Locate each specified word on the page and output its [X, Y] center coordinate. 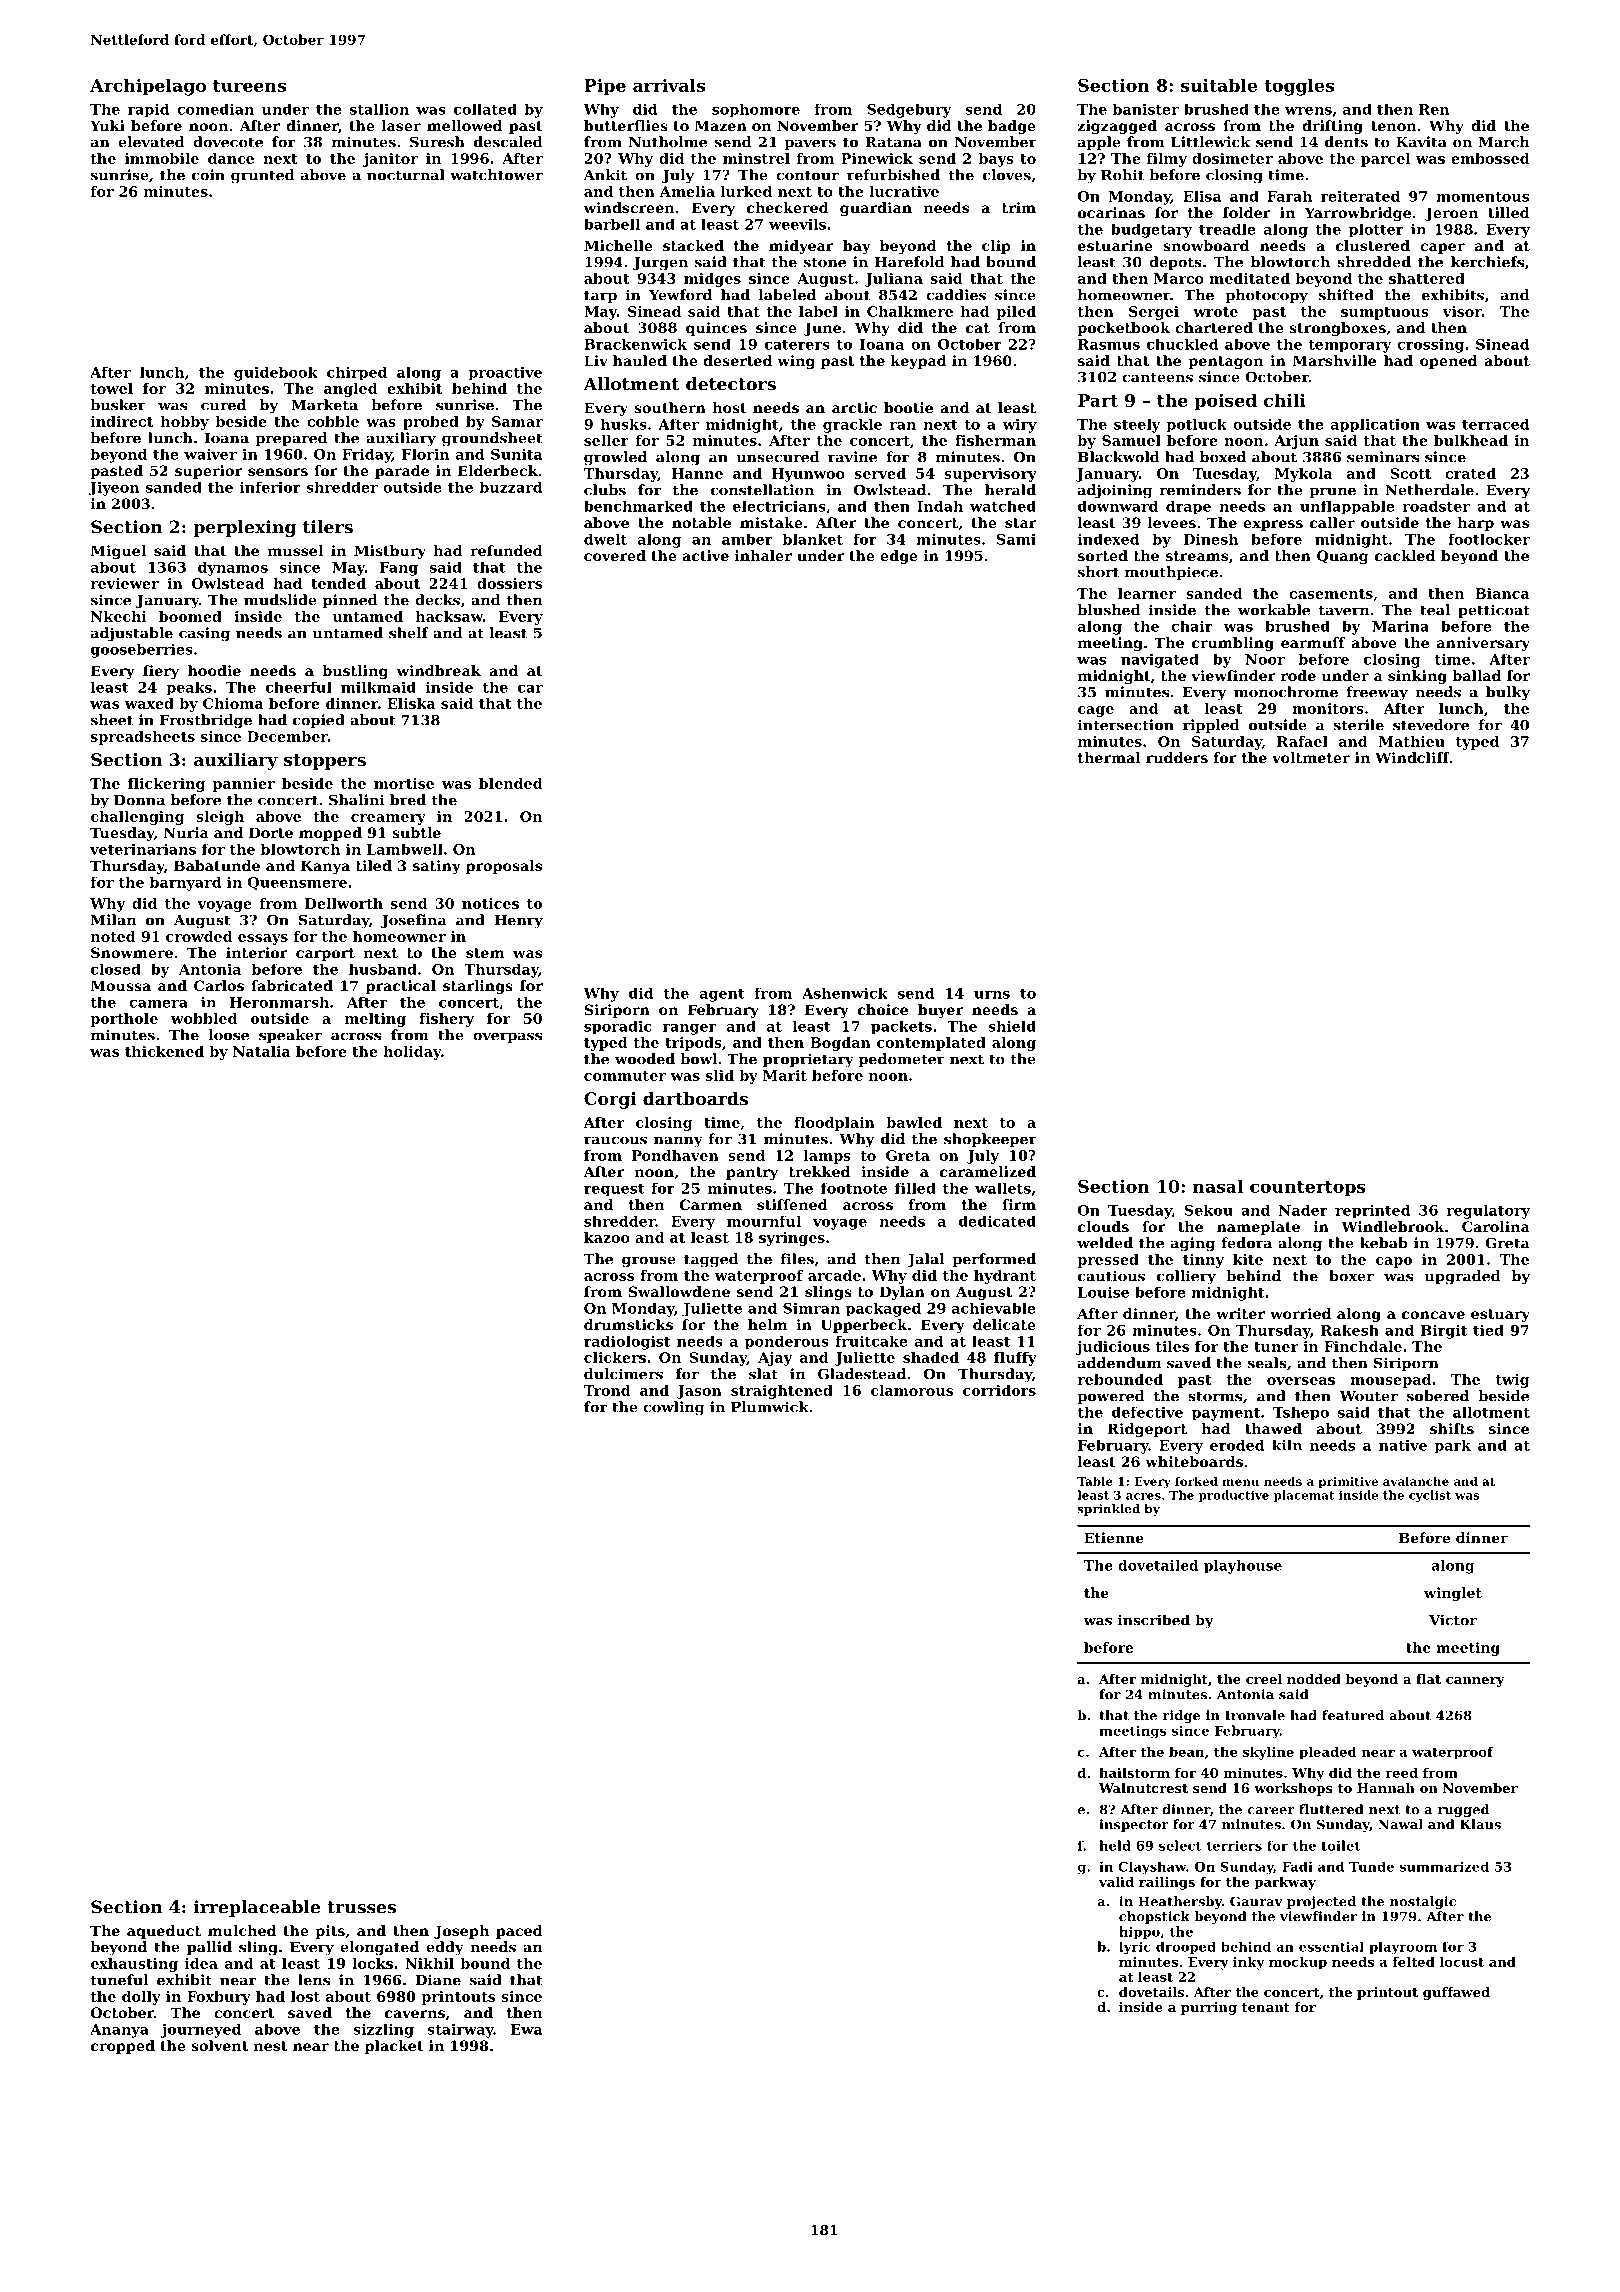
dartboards [695, 1098]
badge [1012, 127]
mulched [242, 1930]
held [1115, 1845]
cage [1096, 711]
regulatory [1488, 1211]
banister [1146, 109]
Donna [139, 800]
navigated [1160, 660]
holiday [412, 1053]
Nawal [1400, 1824]
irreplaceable [257, 1908]
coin [208, 175]
